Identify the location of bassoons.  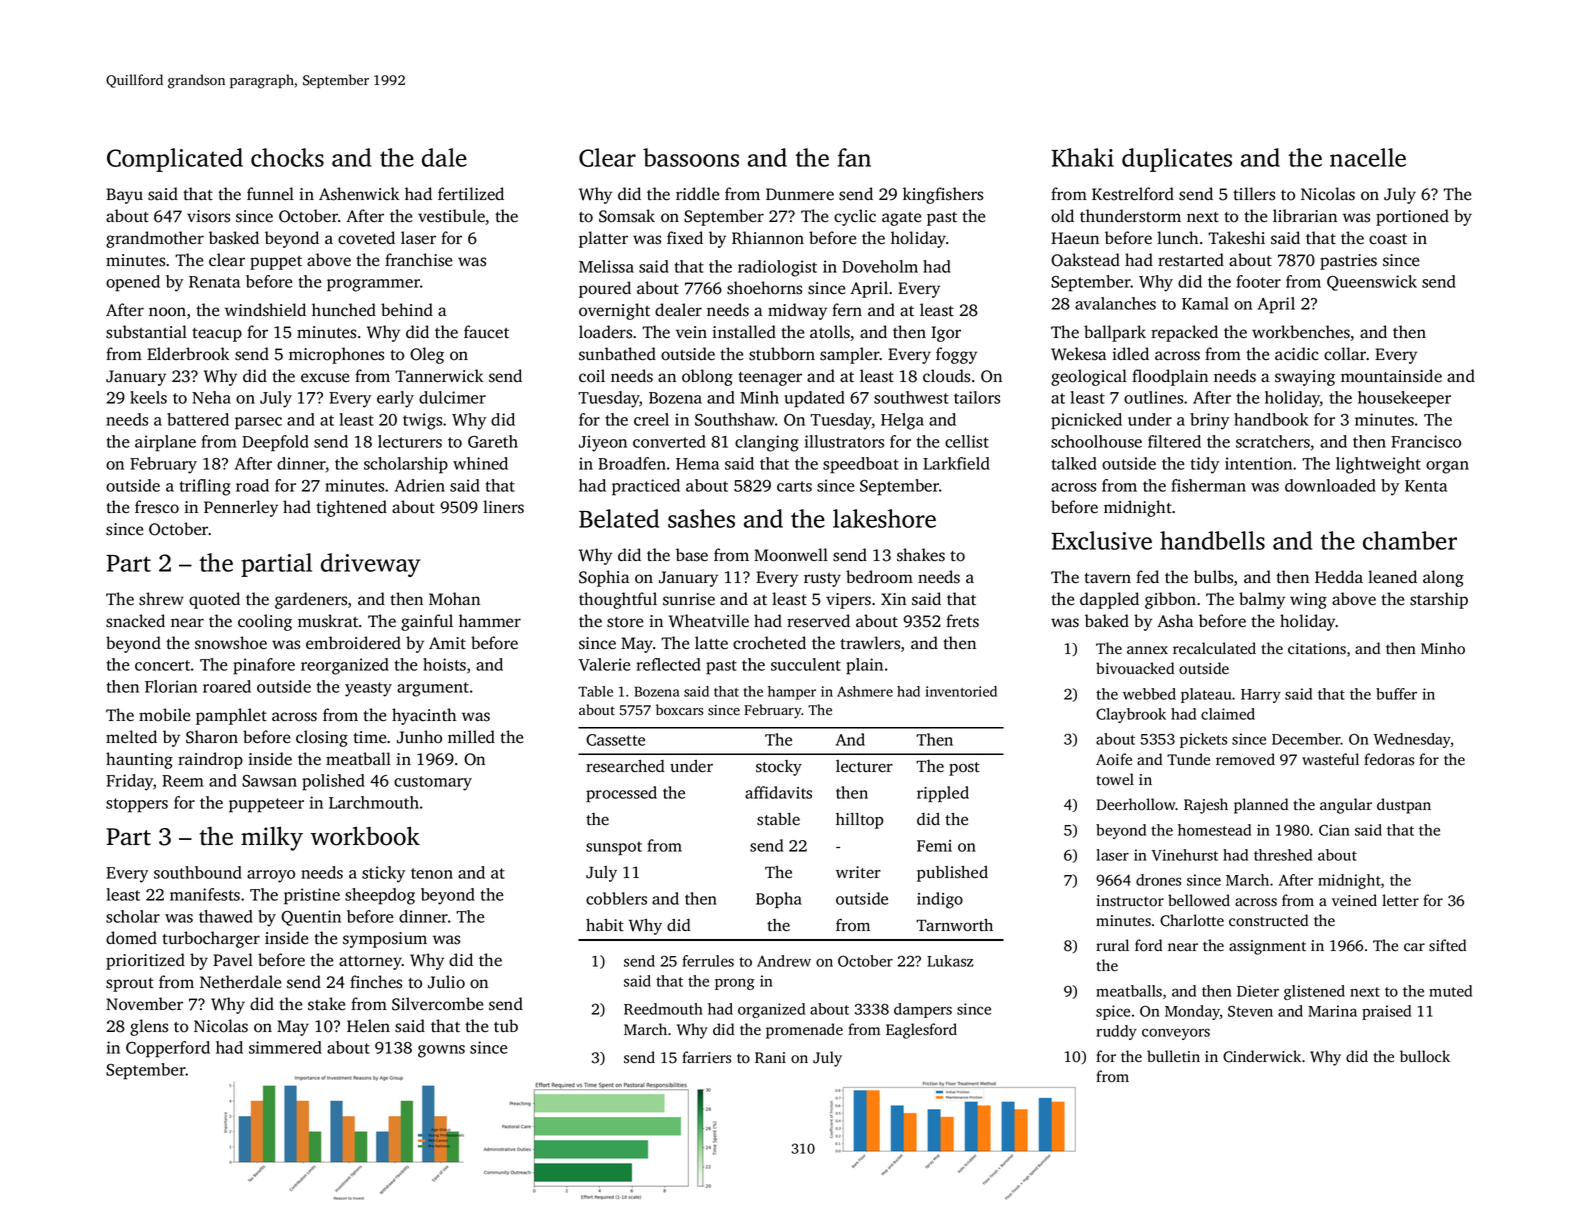
(691, 157).
